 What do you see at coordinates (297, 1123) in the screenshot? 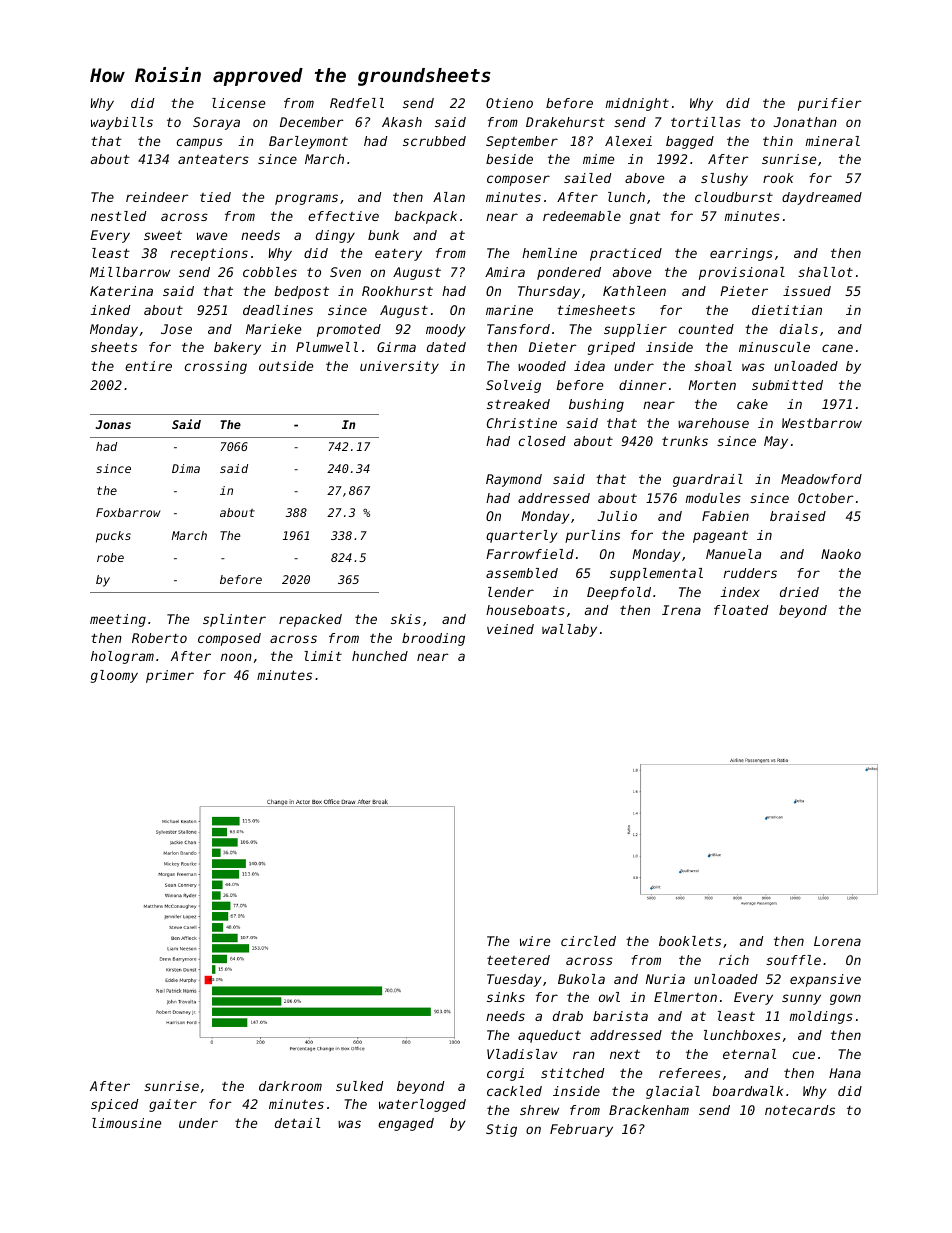
I see `detail` at bounding box center [297, 1123].
